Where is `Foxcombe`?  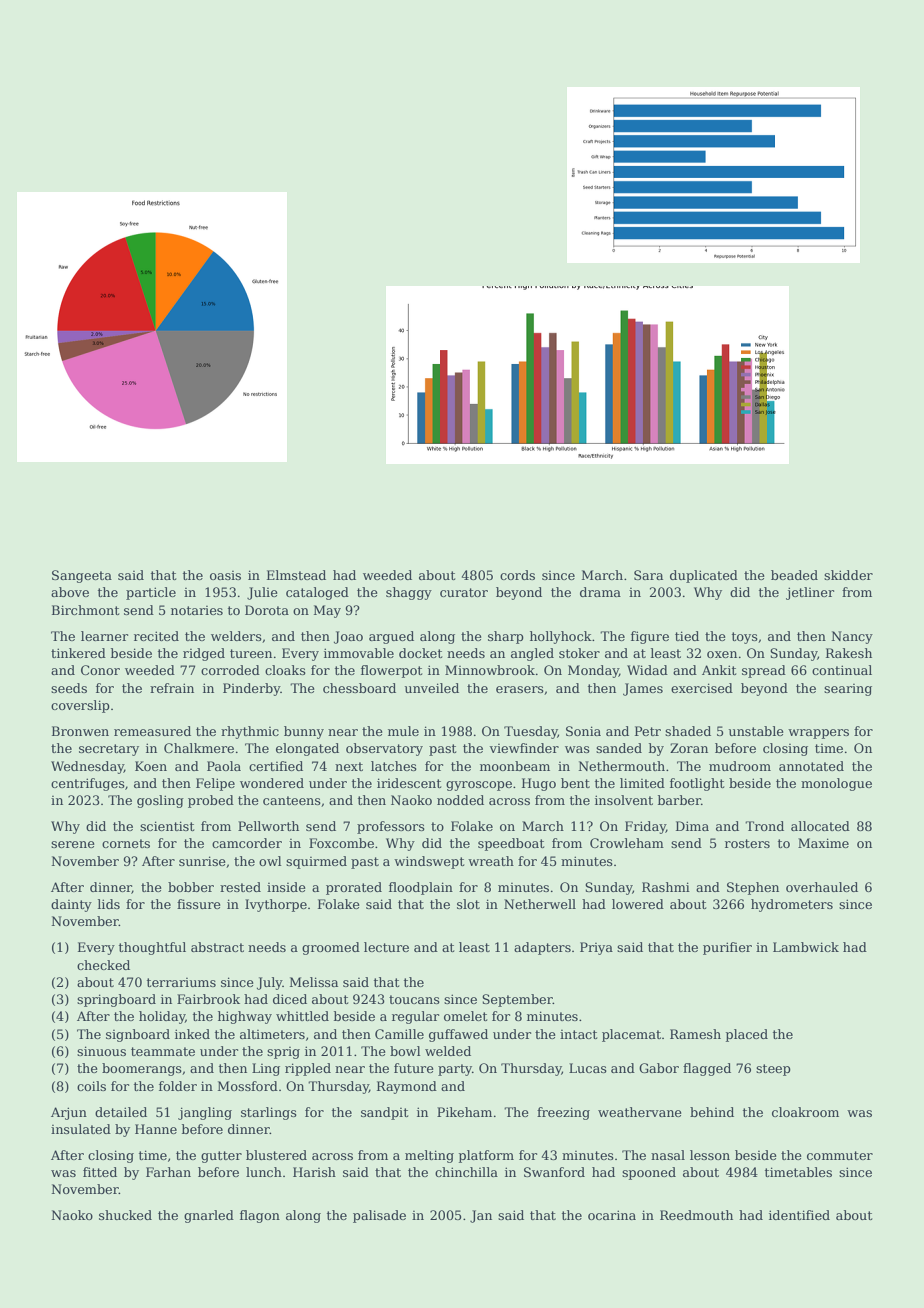
Foxcombe is located at coordinates (341, 843).
